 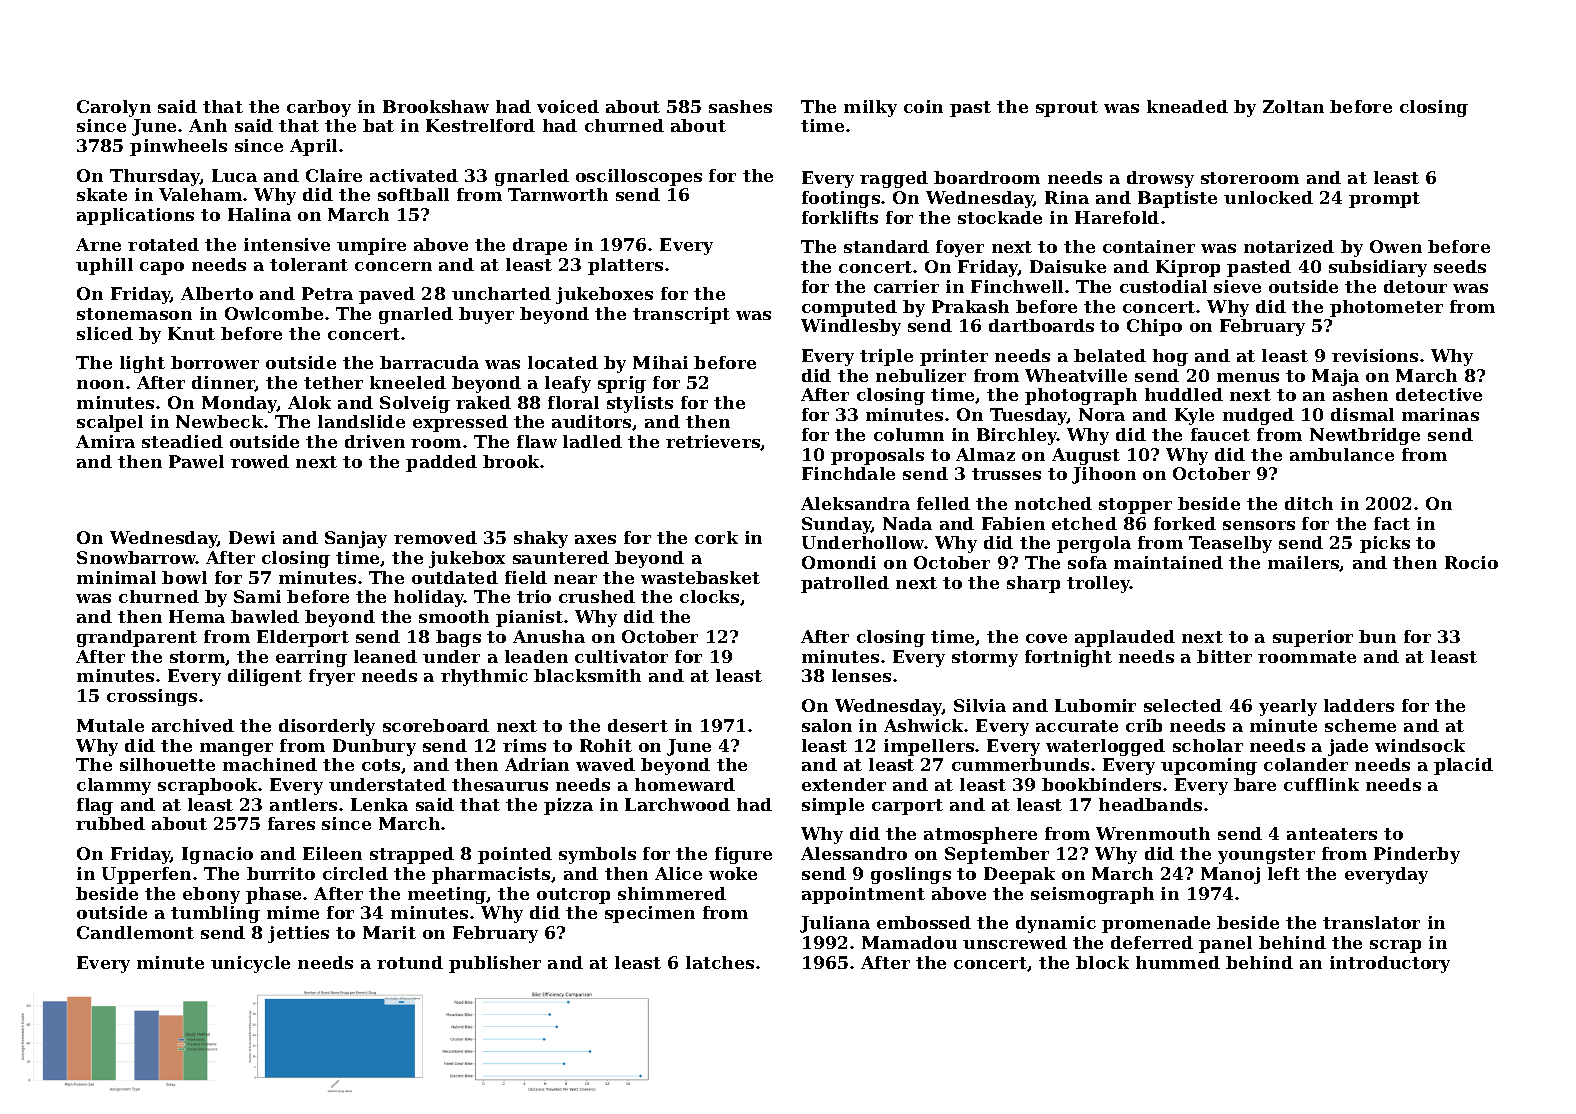 What do you see at coordinates (1390, 964) in the screenshot?
I see `introductory` at bounding box center [1390, 964].
